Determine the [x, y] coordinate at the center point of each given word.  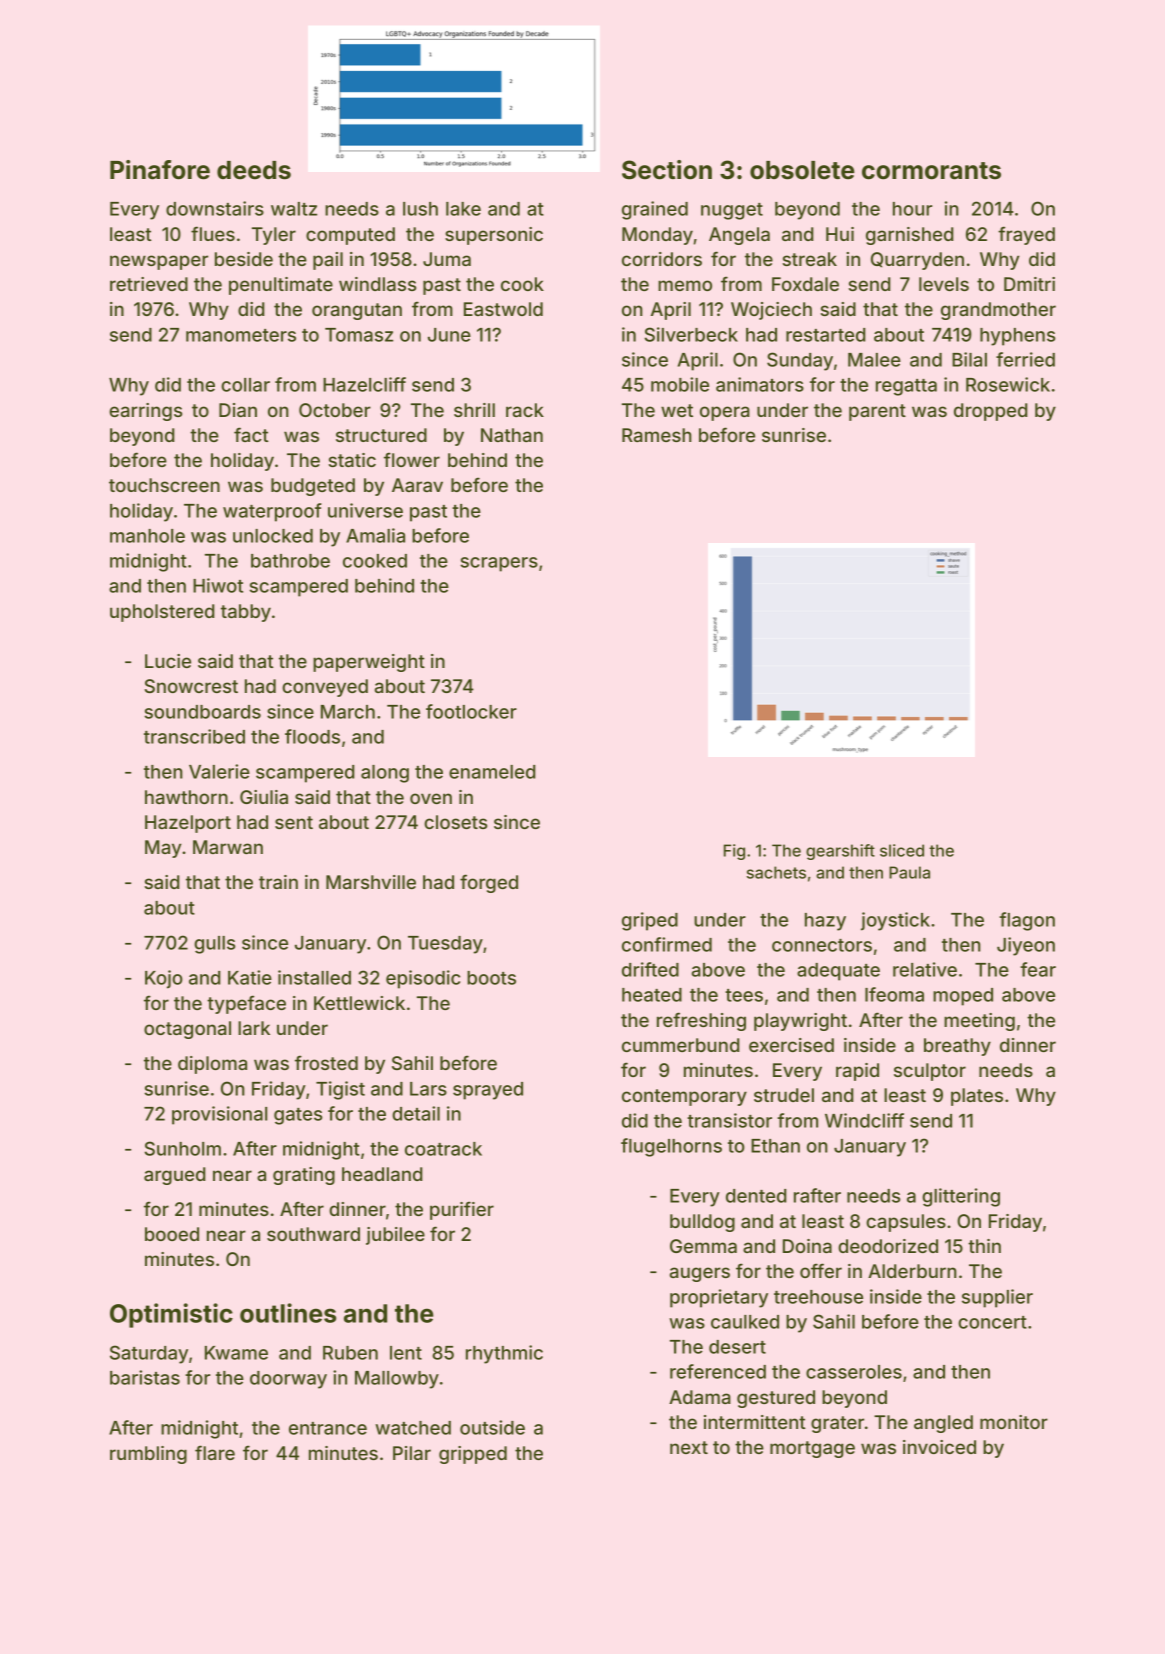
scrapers [499, 564]
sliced [902, 850]
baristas [145, 1377]
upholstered [162, 613]
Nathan [512, 435]
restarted [826, 335]
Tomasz [359, 335]
